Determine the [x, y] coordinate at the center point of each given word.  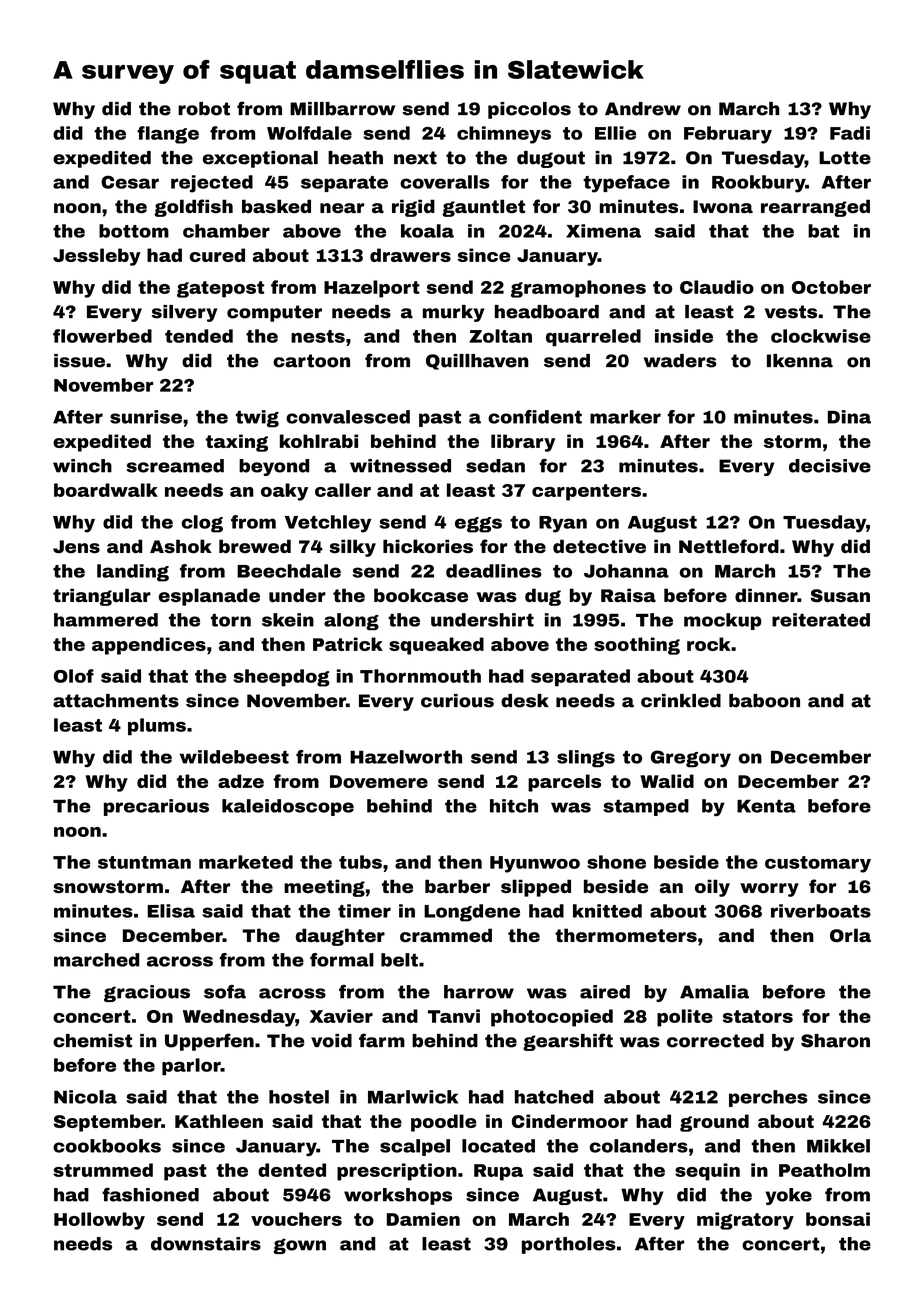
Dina [849, 417]
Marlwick [413, 1097]
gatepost [220, 289]
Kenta [766, 806]
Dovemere [379, 781]
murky [453, 313]
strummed [103, 1170]
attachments [116, 701]
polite [685, 1018]
